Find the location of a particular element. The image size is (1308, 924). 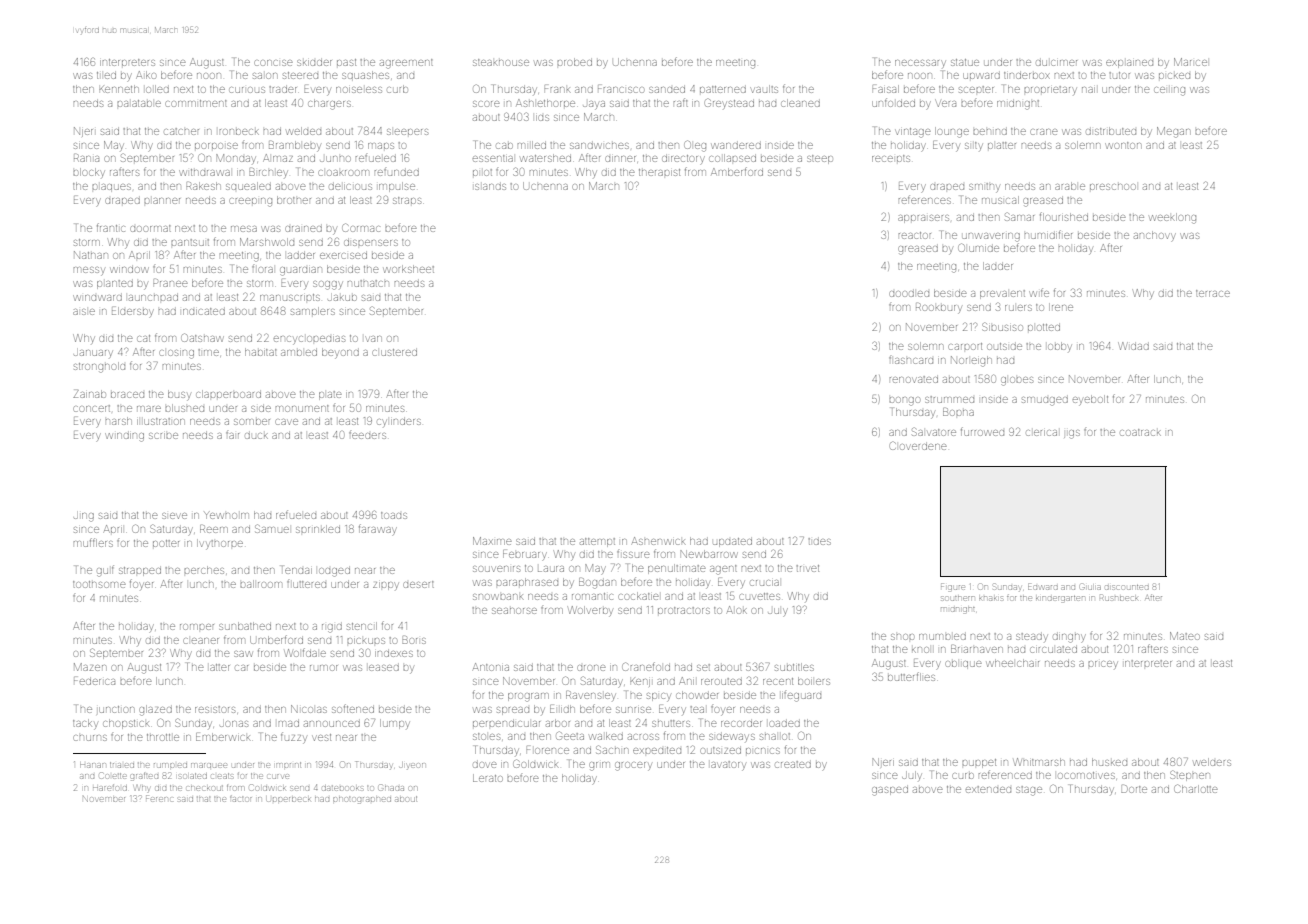

stronghold is located at coordinates (99, 367).
